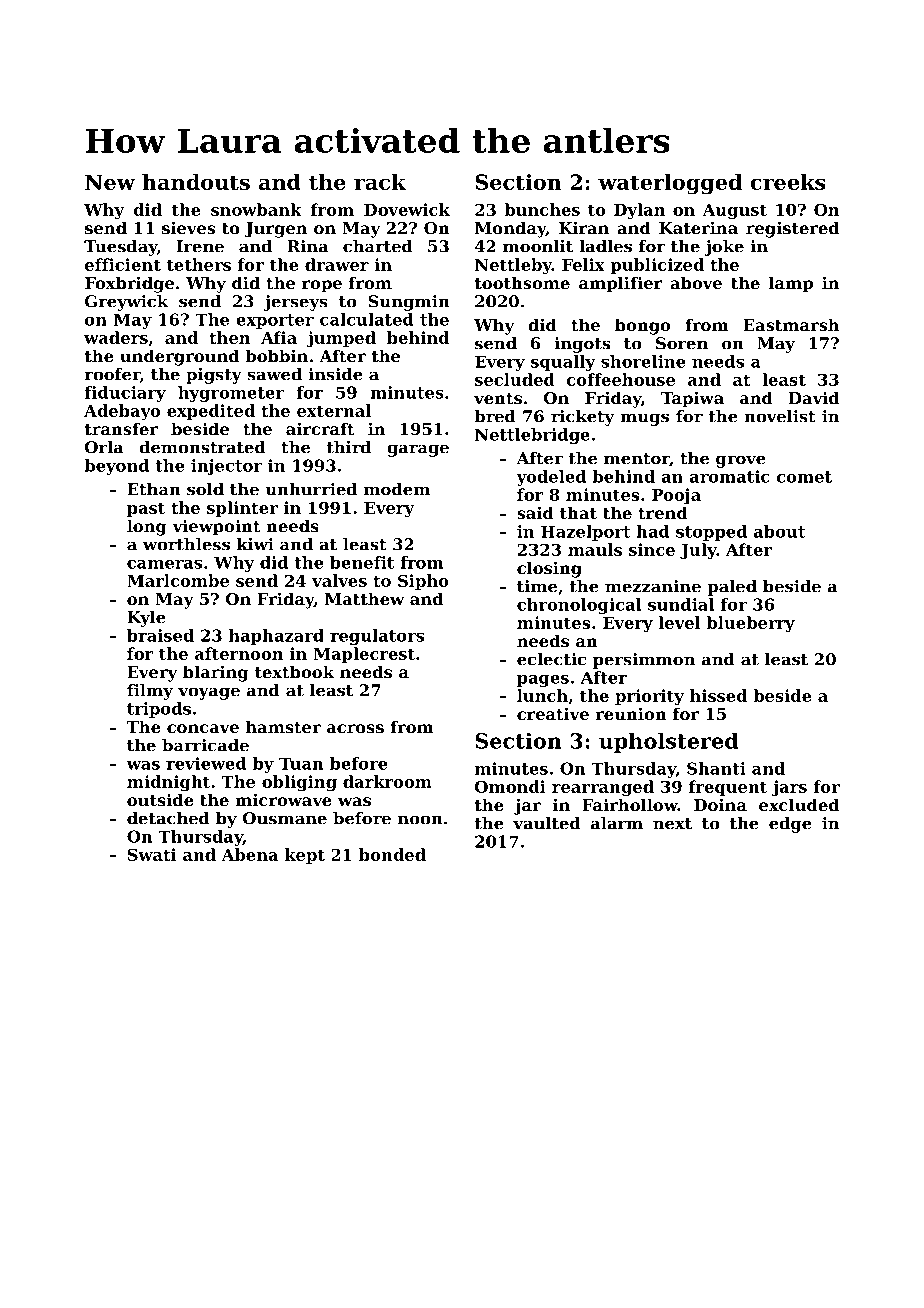 Image resolution: width=924 pixels, height=1308 pixels. Describe the element at coordinates (120, 248) in the screenshot. I see `Tuesday` at that location.
